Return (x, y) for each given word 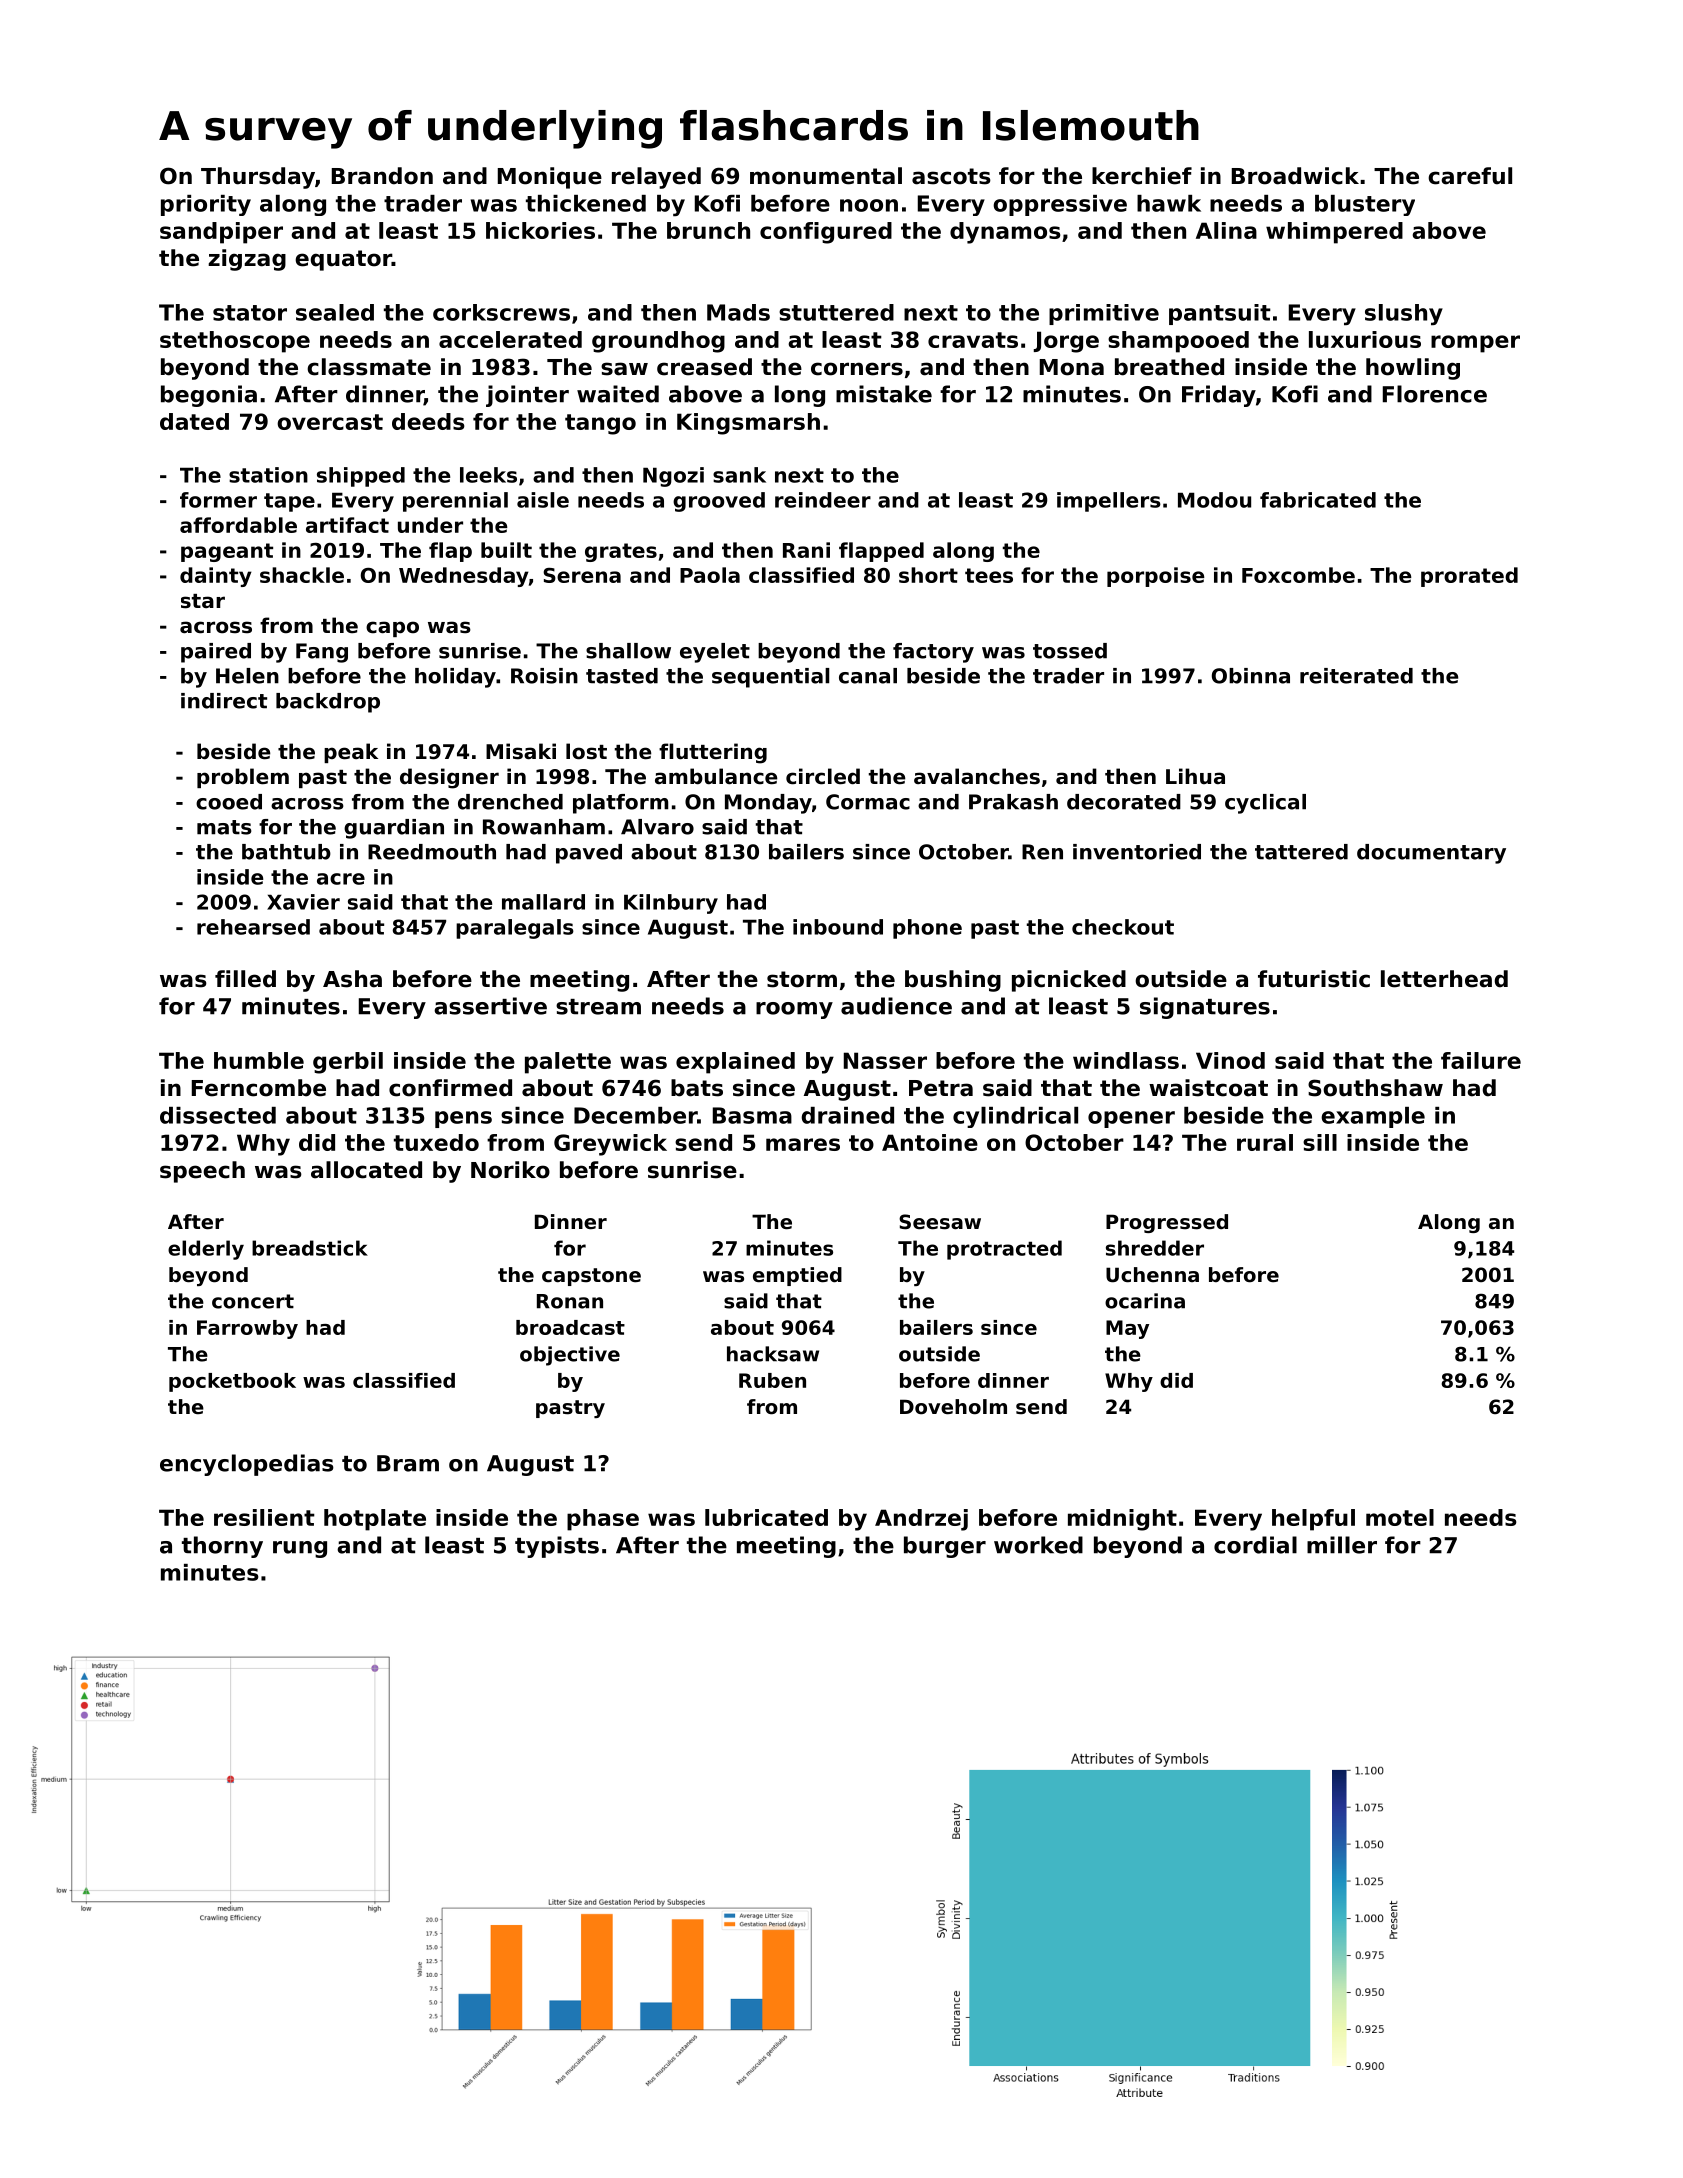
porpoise (1155, 577)
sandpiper (221, 233)
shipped (361, 477)
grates (621, 552)
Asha (352, 979)
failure (1481, 1060)
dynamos (1005, 233)
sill (1320, 1142)
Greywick (610, 1145)
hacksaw (773, 1354)
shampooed (1178, 342)
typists (557, 1547)
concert (253, 1301)
